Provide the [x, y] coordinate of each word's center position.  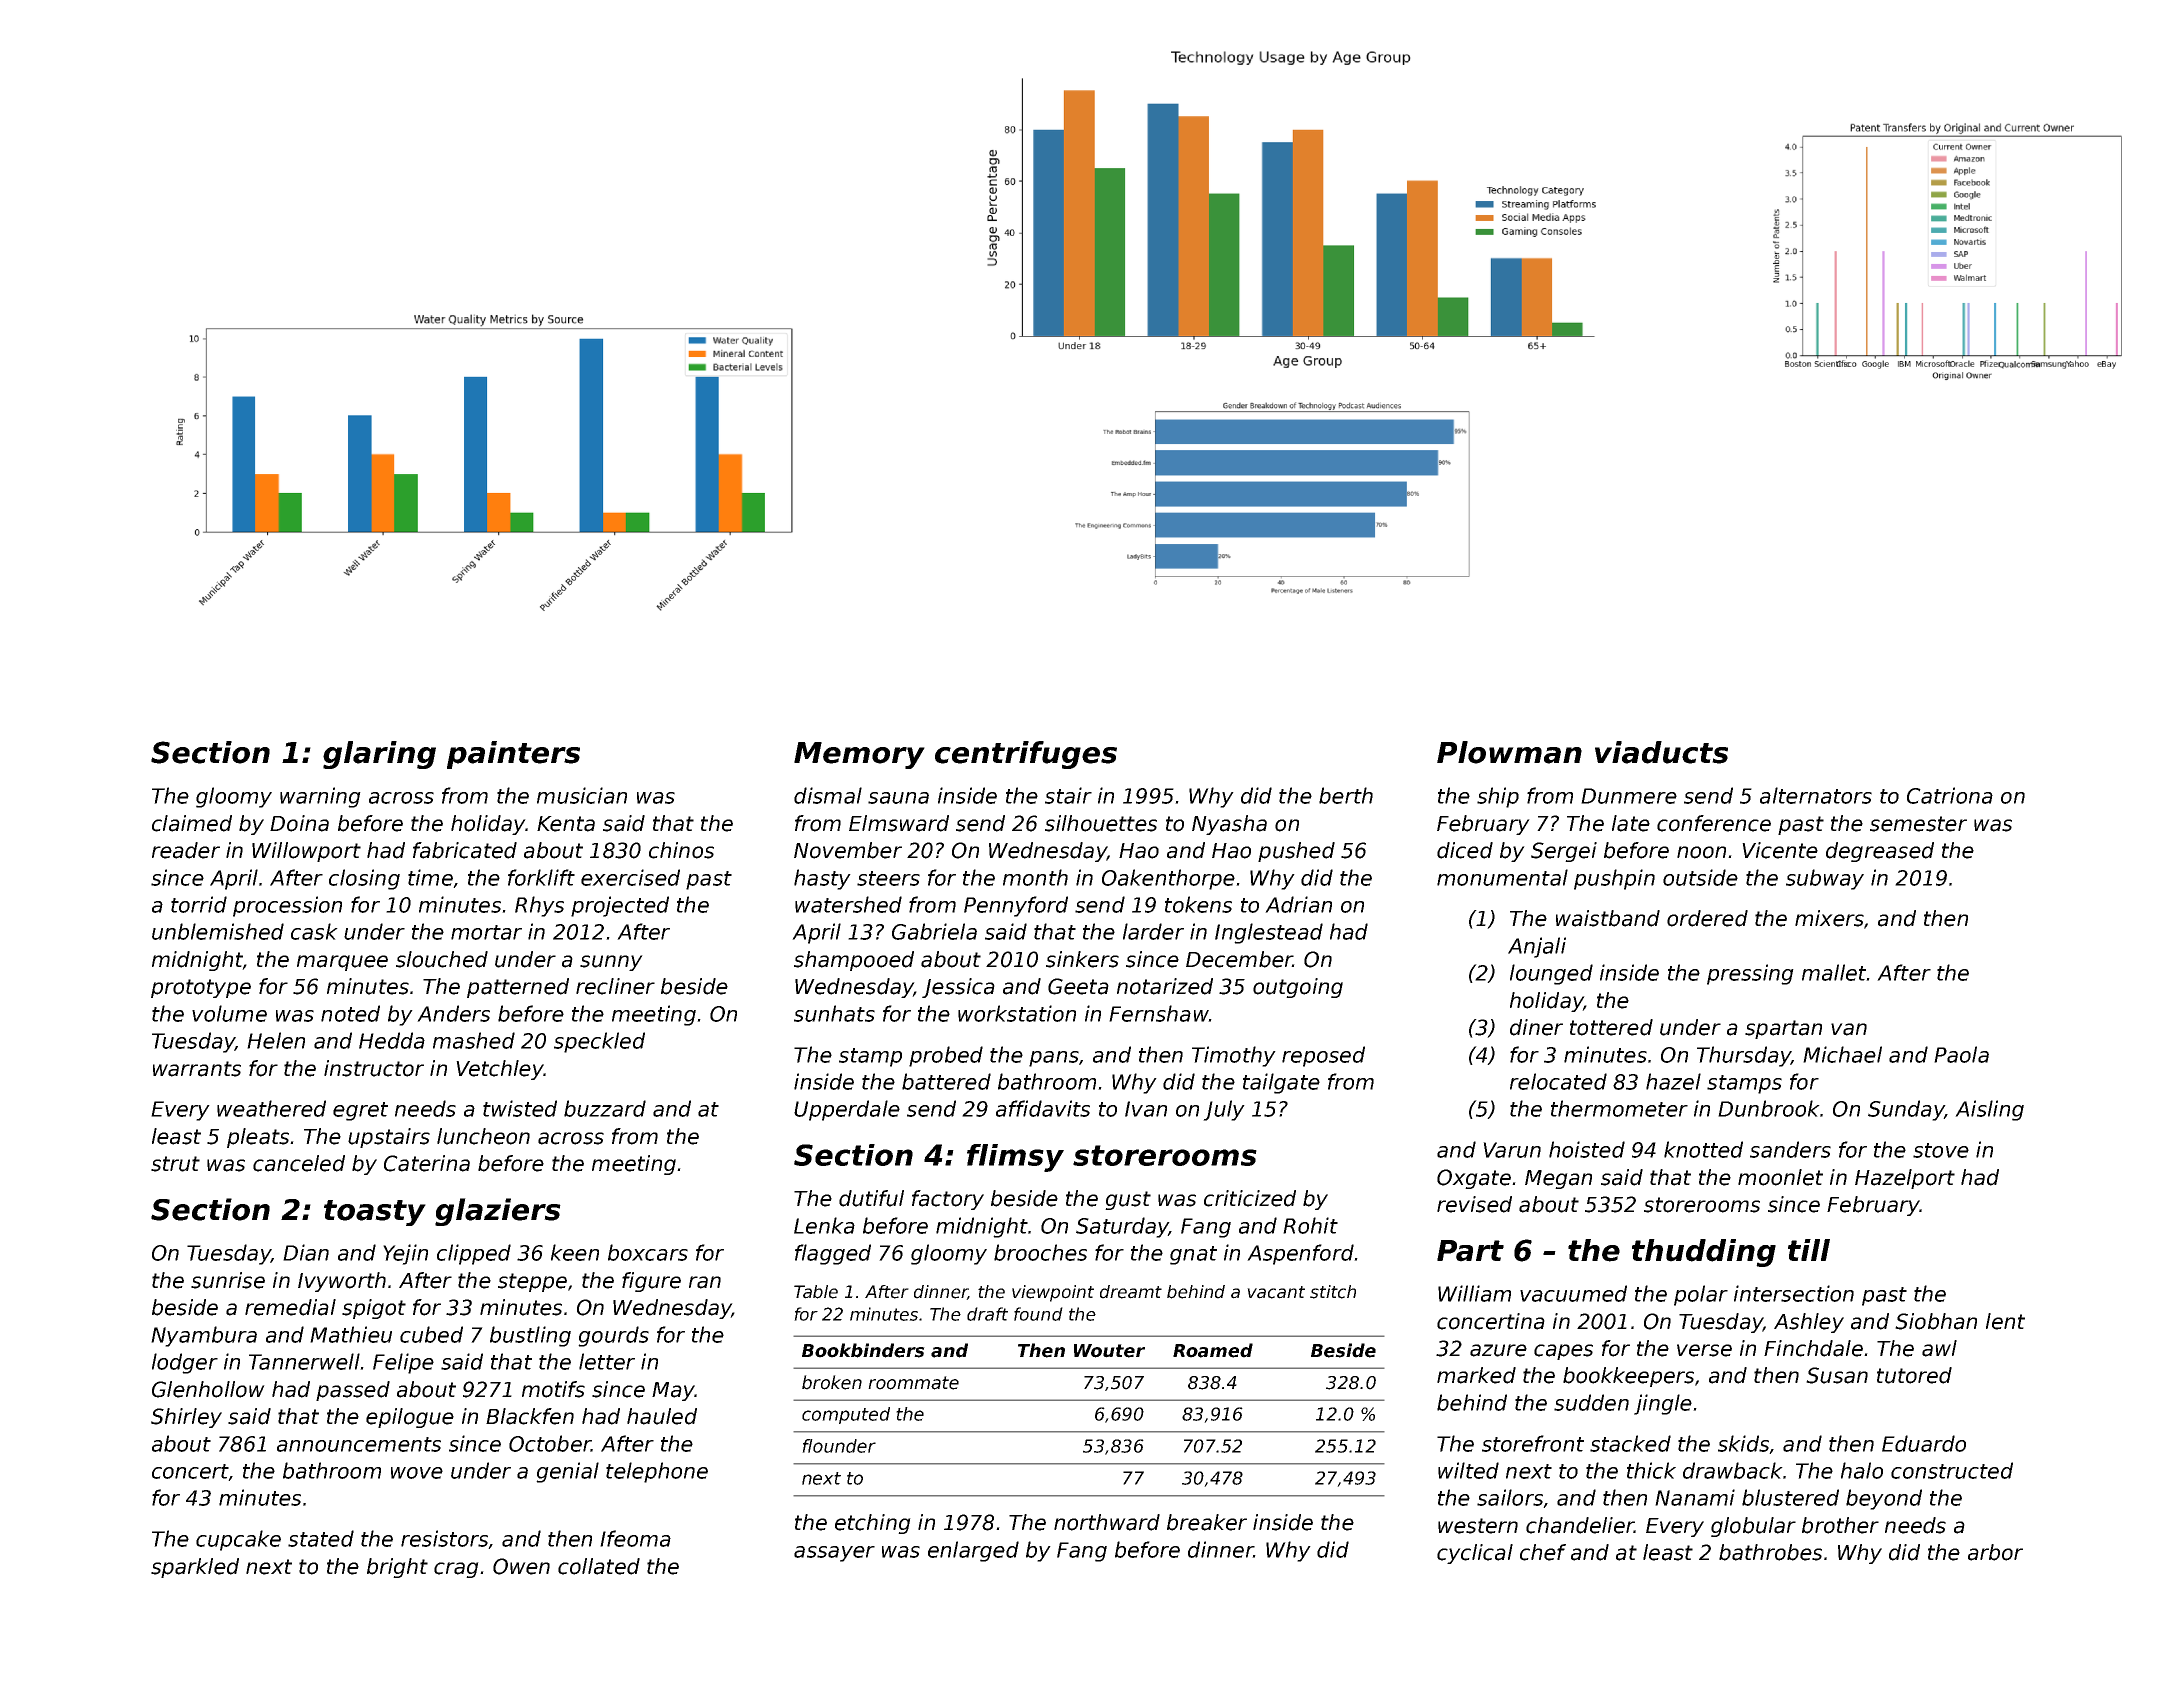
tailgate [1281, 1083]
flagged [833, 1254]
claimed [192, 823]
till [1809, 1250]
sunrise [228, 1280]
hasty [822, 879]
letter [607, 1361]
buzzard [605, 1108]
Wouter [1109, 1351]
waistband [1608, 918]
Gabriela [934, 931]
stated [321, 1538]
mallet [1834, 972]
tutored [1914, 1375]
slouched [442, 959]
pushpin [1614, 879]
